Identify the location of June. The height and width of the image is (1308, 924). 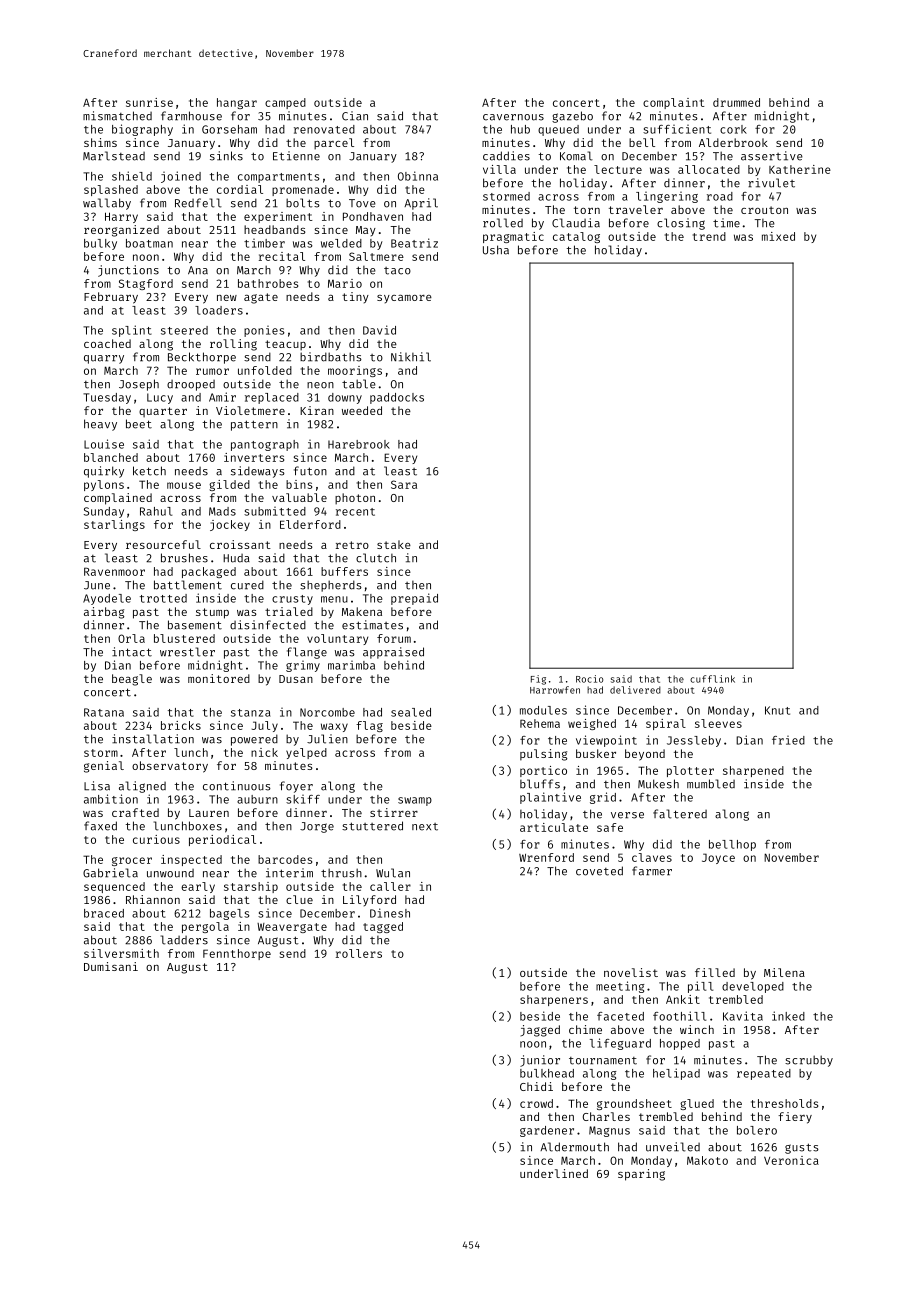
(97, 585).
